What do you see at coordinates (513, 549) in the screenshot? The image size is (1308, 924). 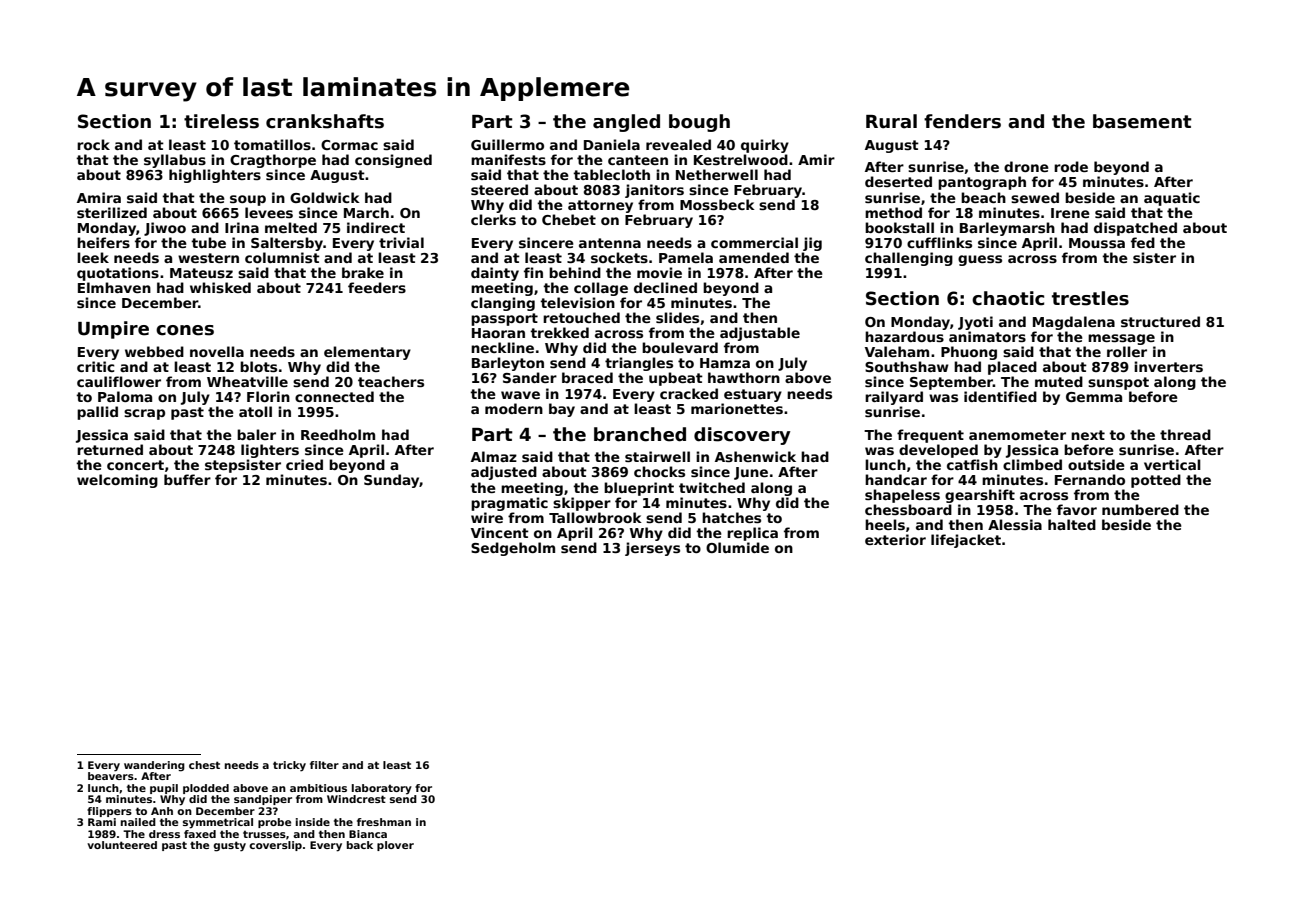 I see `Sedgeholm` at bounding box center [513, 549].
